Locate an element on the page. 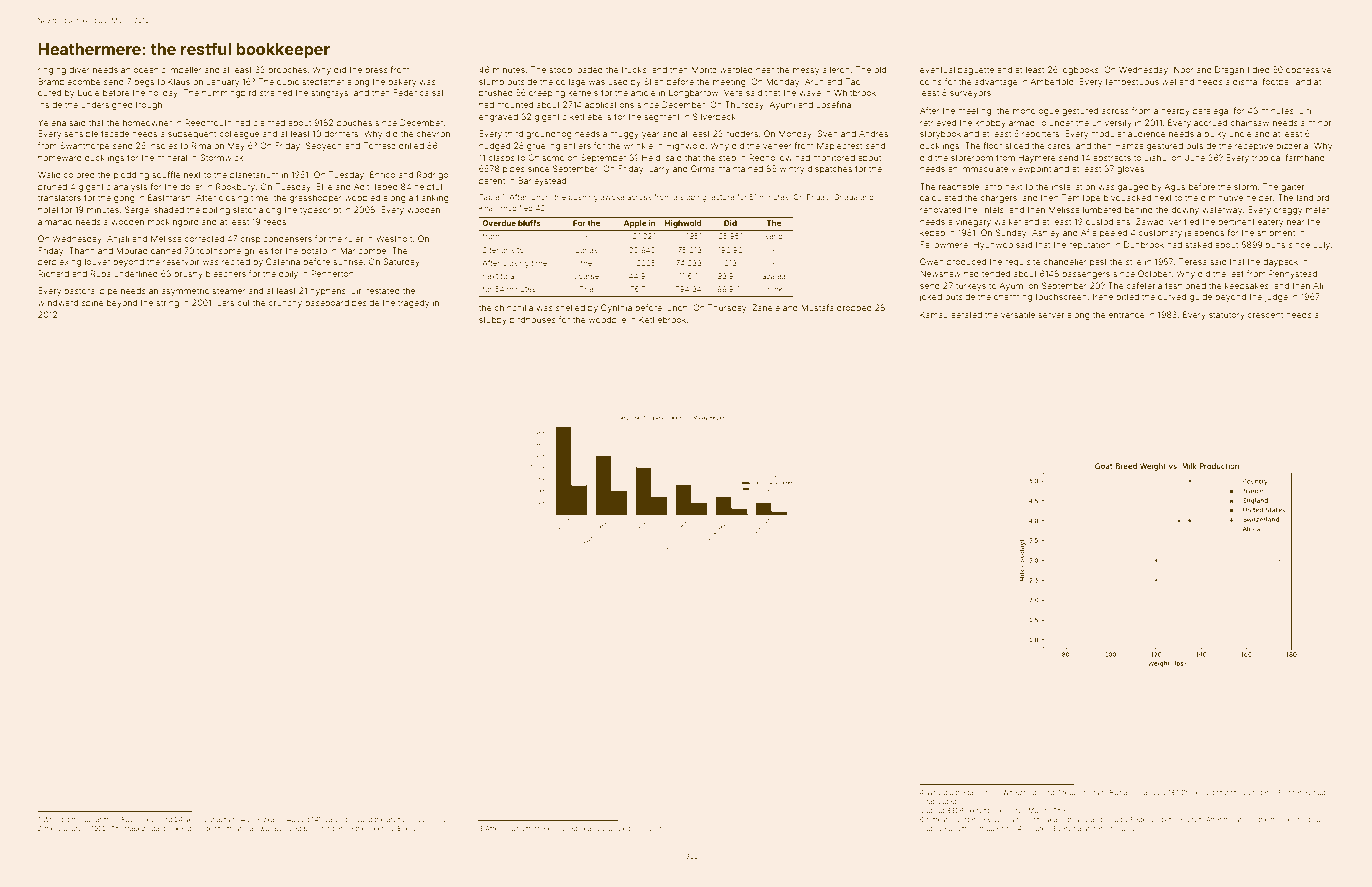 This document has height=887, width=1372. Pennerley is located at coordinates (1295, 793).
